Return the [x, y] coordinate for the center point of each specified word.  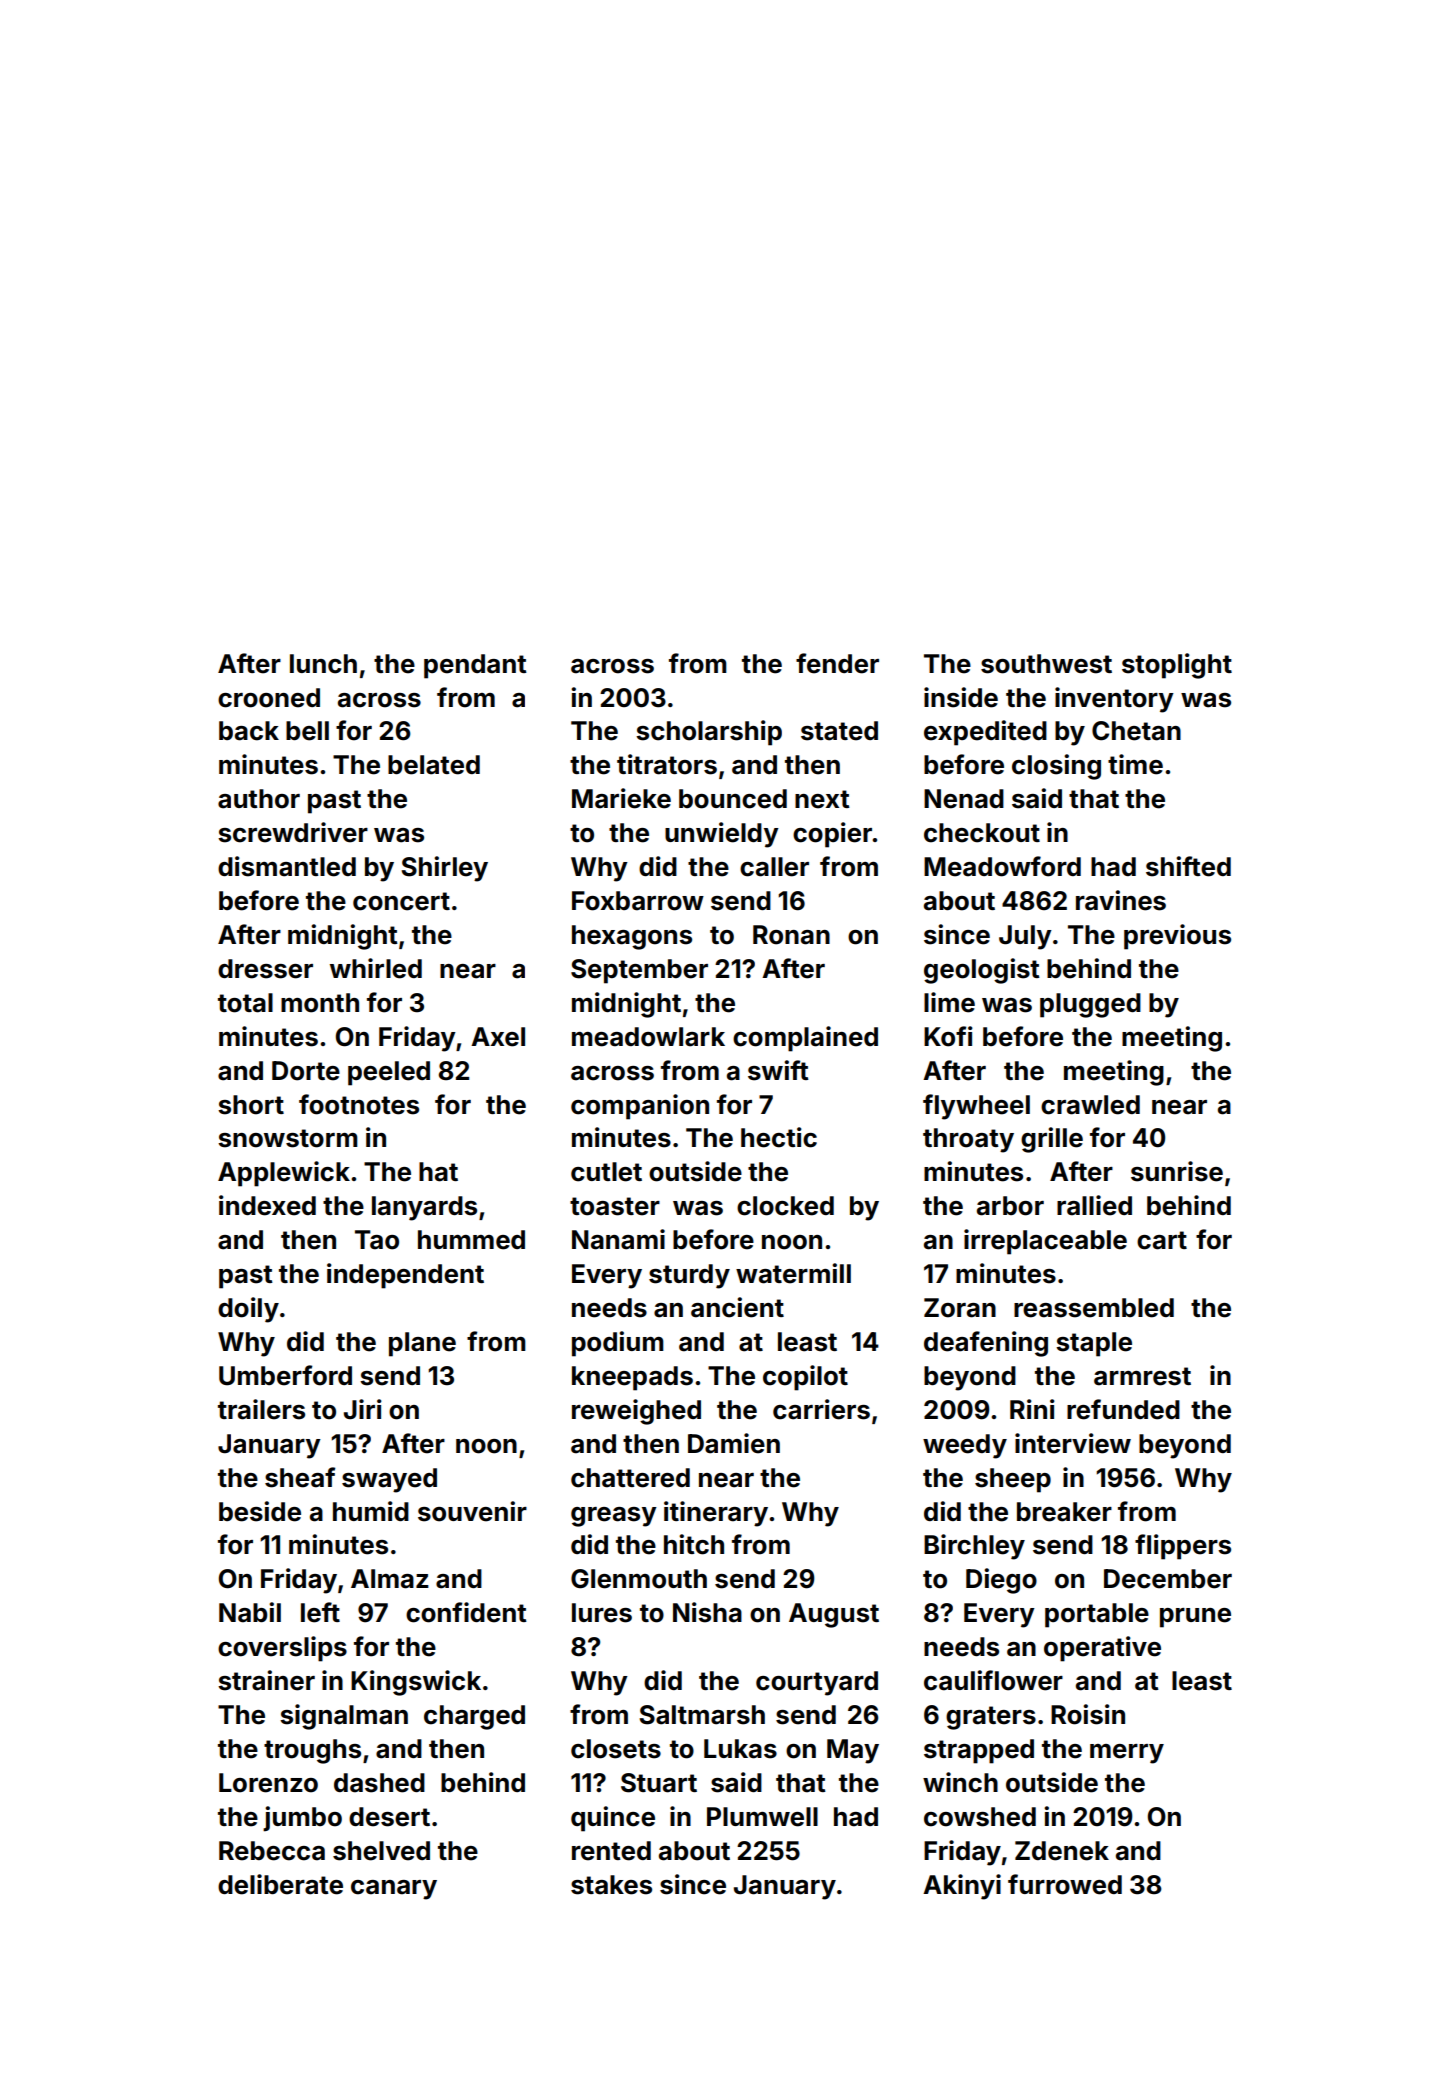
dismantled [287, 866]
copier [832, 835]
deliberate [280, 1884]
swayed [389, 1480]
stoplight [1177, 666]
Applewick [284, 1174]
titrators [667, 764]
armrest [1142, 1376]
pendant [475, 666]
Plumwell [762, 1817]
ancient [737, 1307]
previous [1177, 937]
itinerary [716, 1514]
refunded [1123, 1409]
